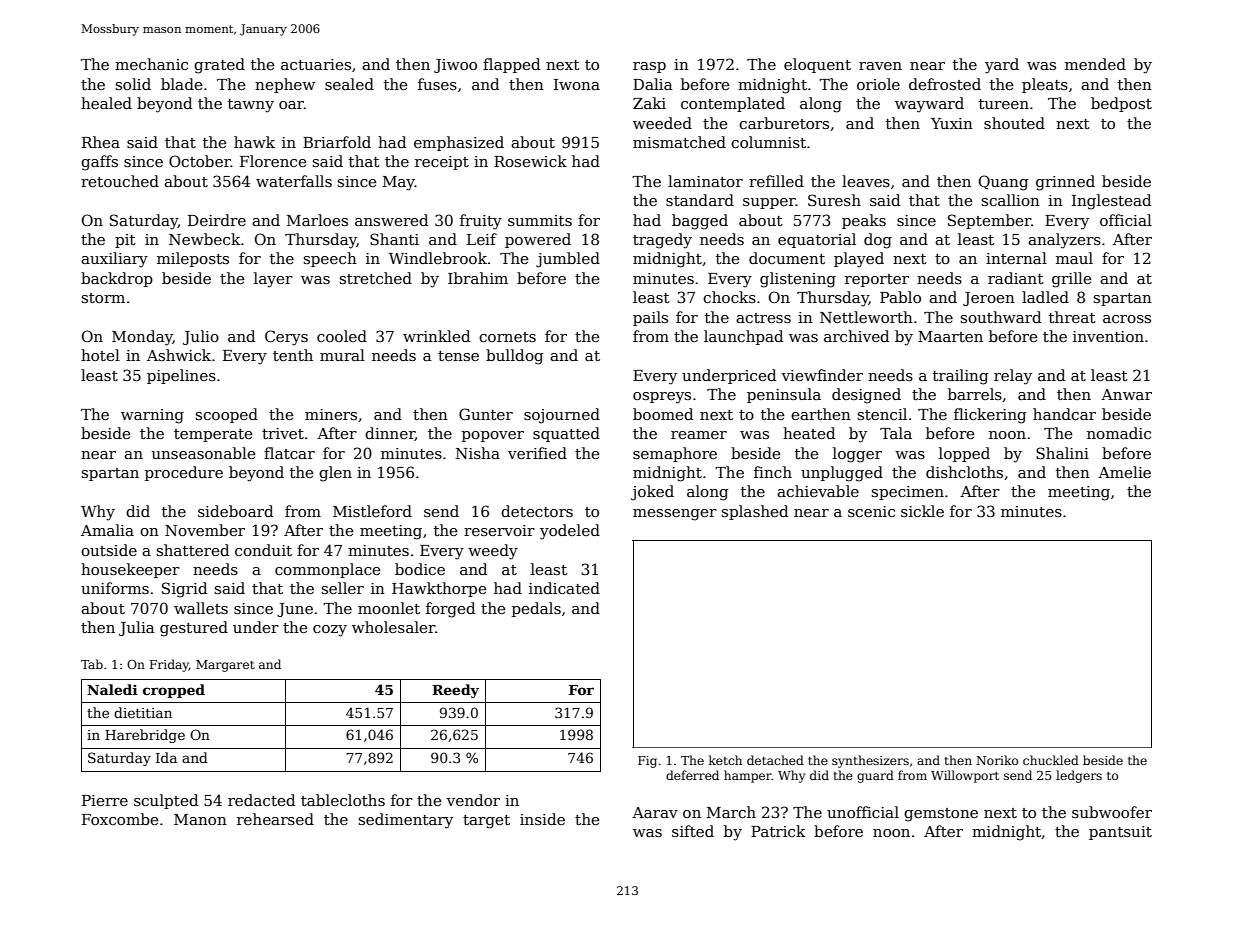 This page has height=952, width=1233. Describe the element at coordinates (1095, 64) in the page. I see `mended` at that location.
